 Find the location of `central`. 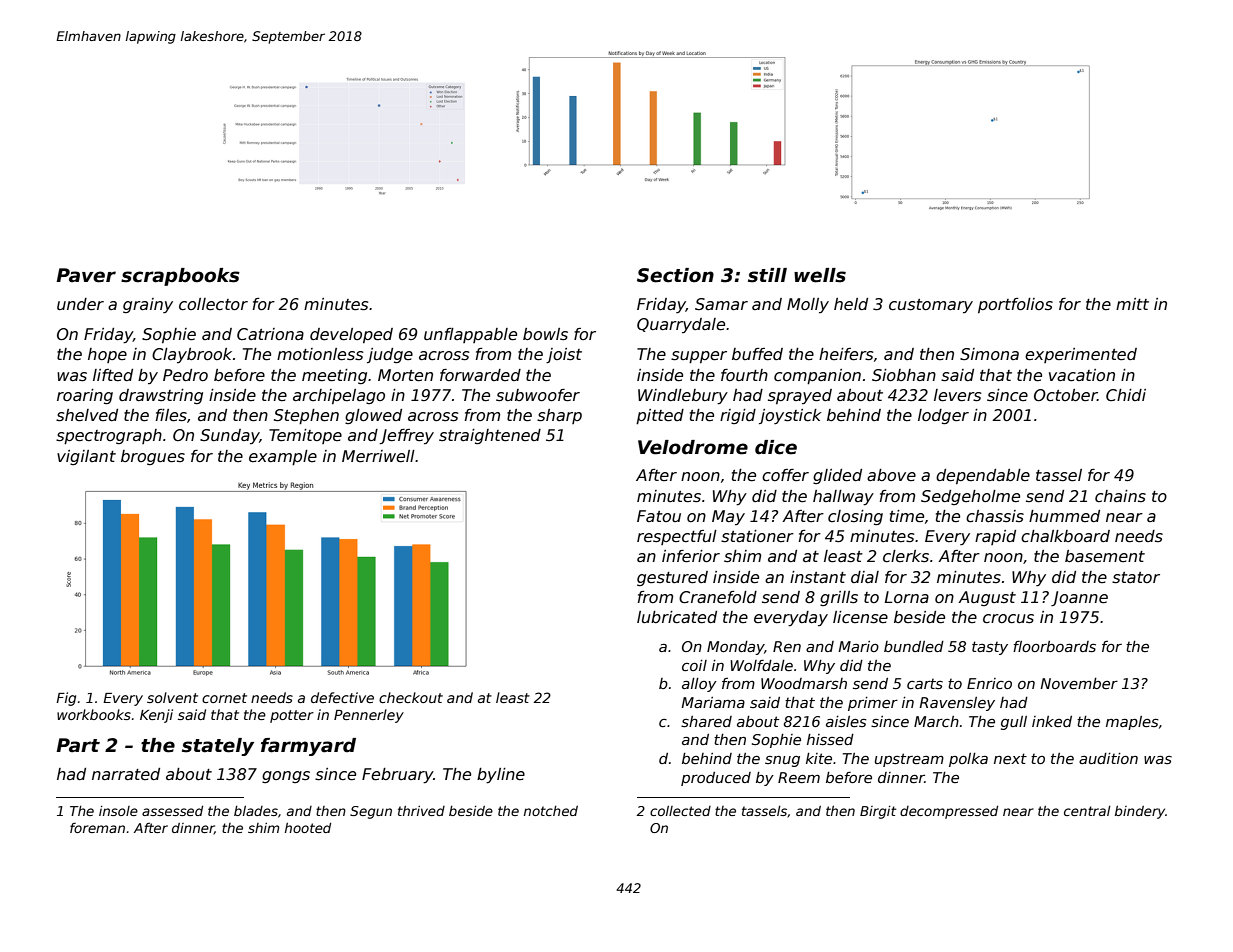

central is located at coordinates (1087, 811).
